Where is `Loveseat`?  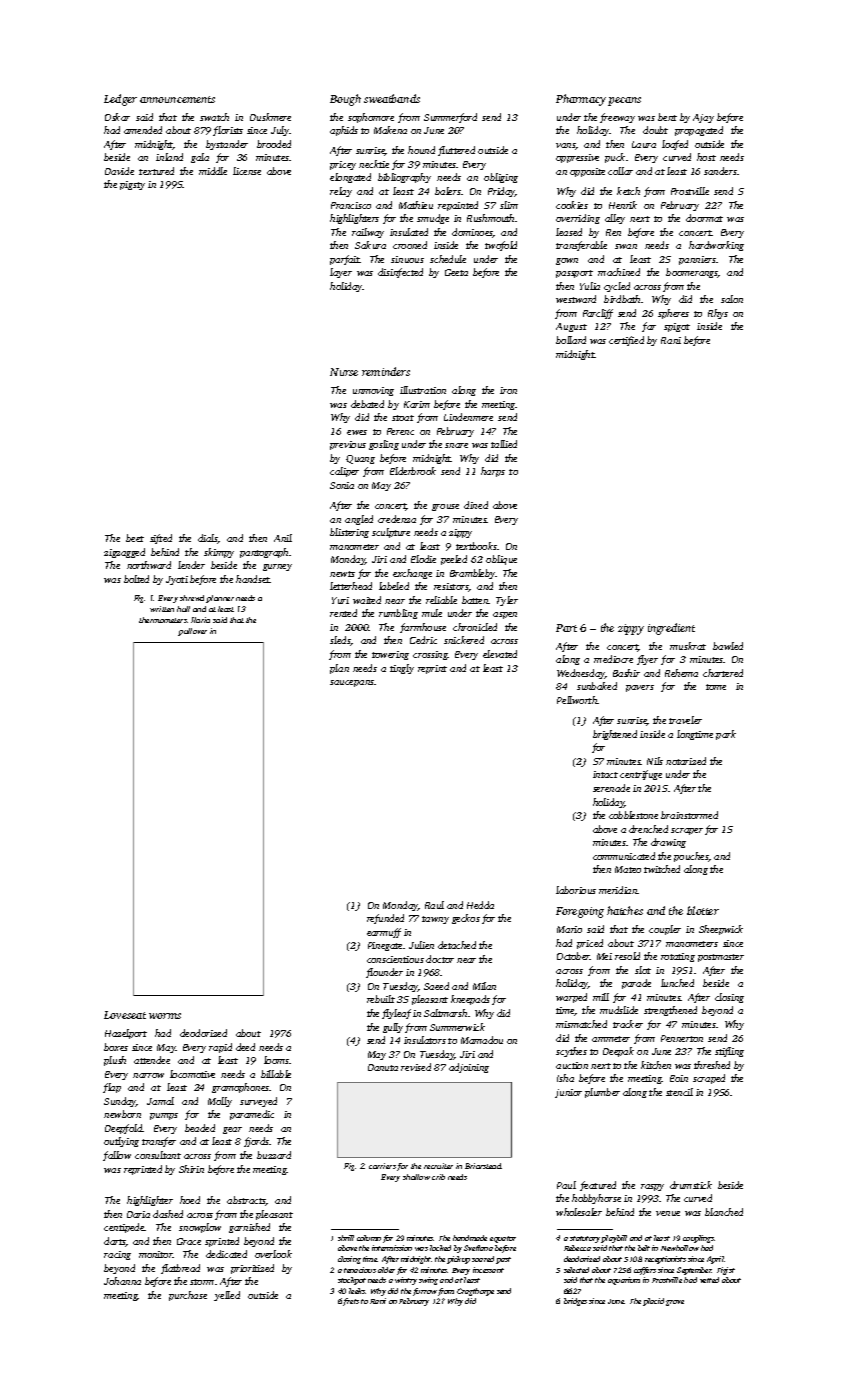
Loveseat is located at coordinates (125, 1015).
